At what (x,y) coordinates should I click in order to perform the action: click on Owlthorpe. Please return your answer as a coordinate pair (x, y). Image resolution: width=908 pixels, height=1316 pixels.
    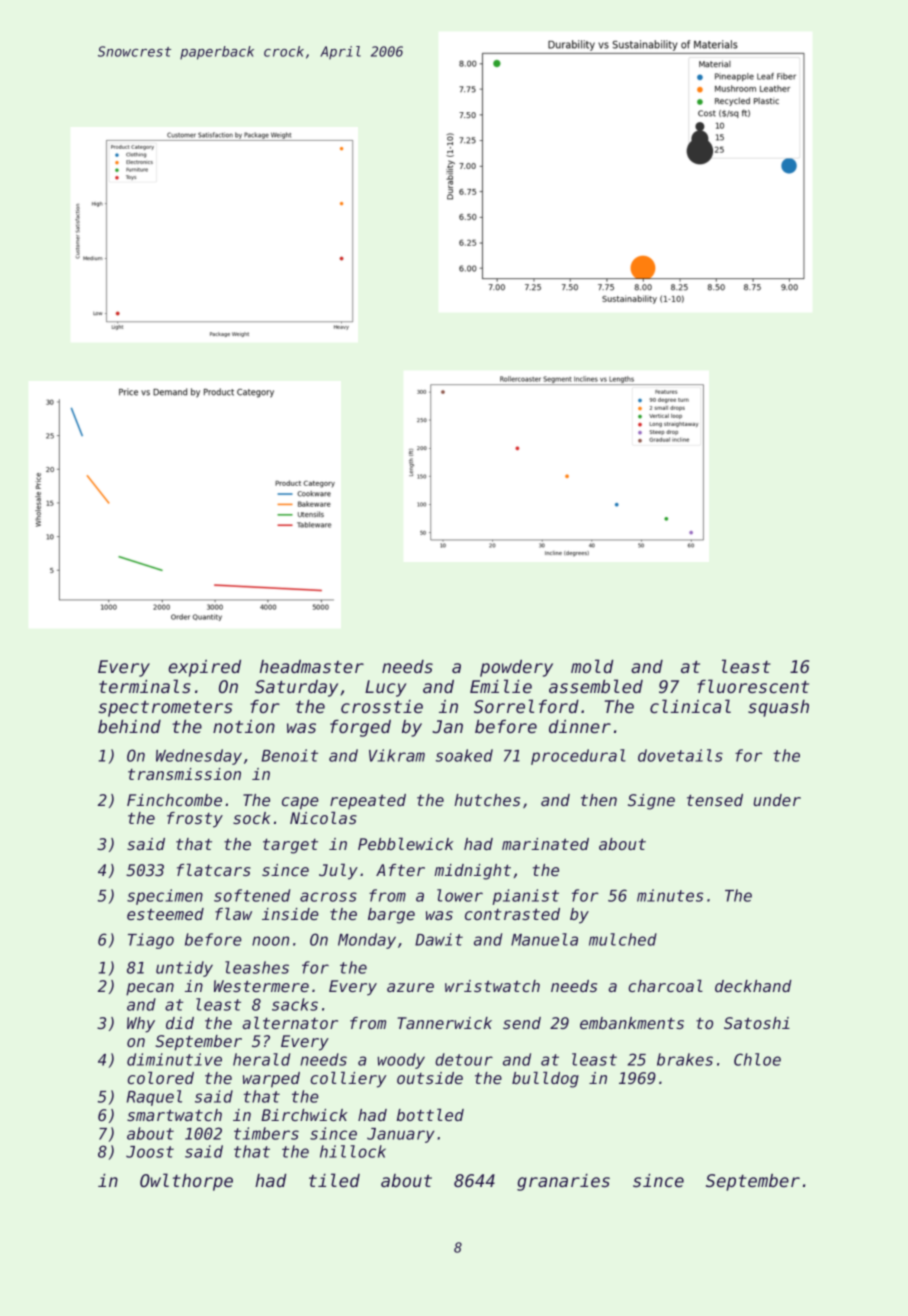
    Looking at the image, I should click on (186, 1182).
